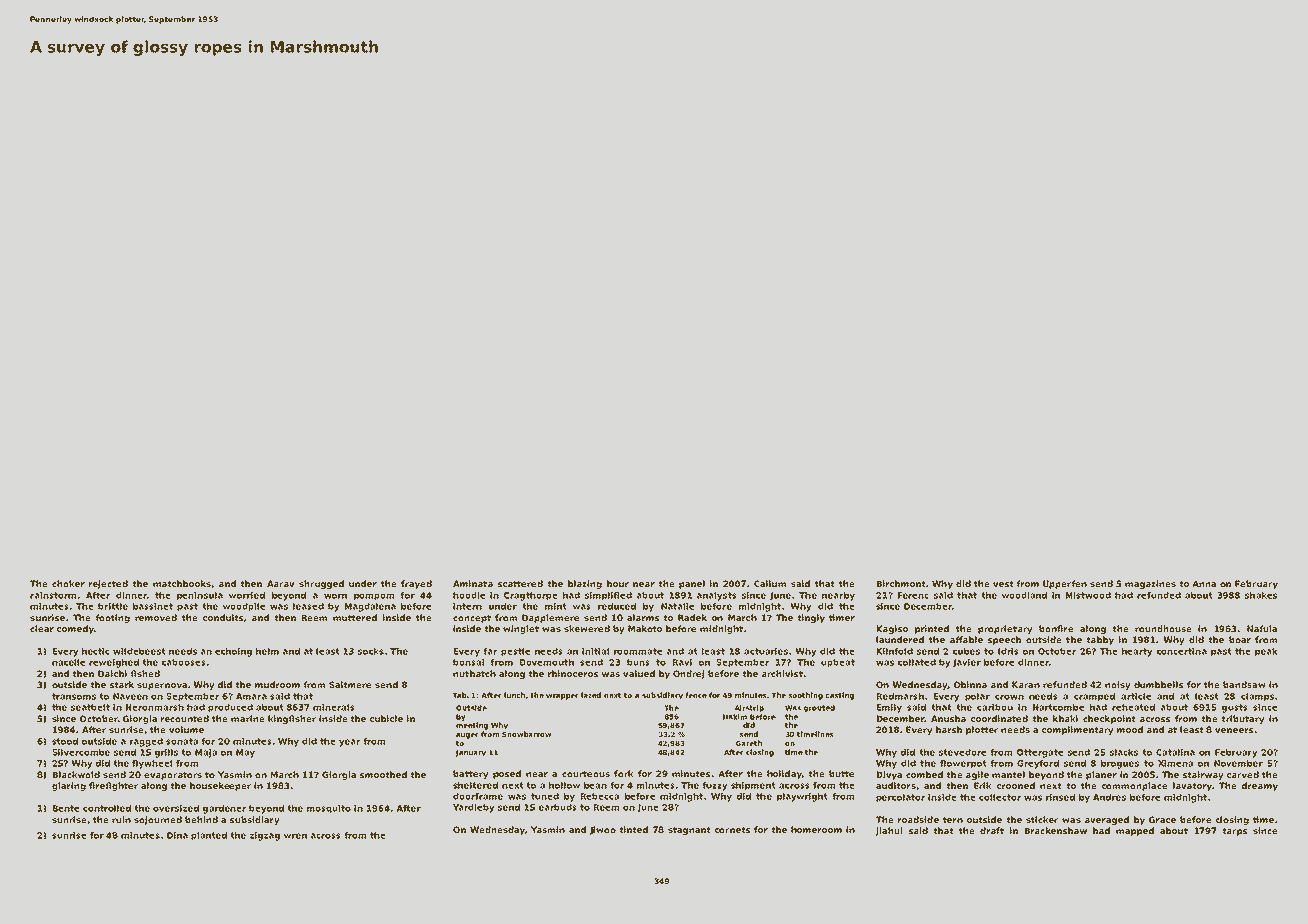  What do you see at coordinates (889, 708) in the document?
I see `Emily` at bounding box center [889, 708].
